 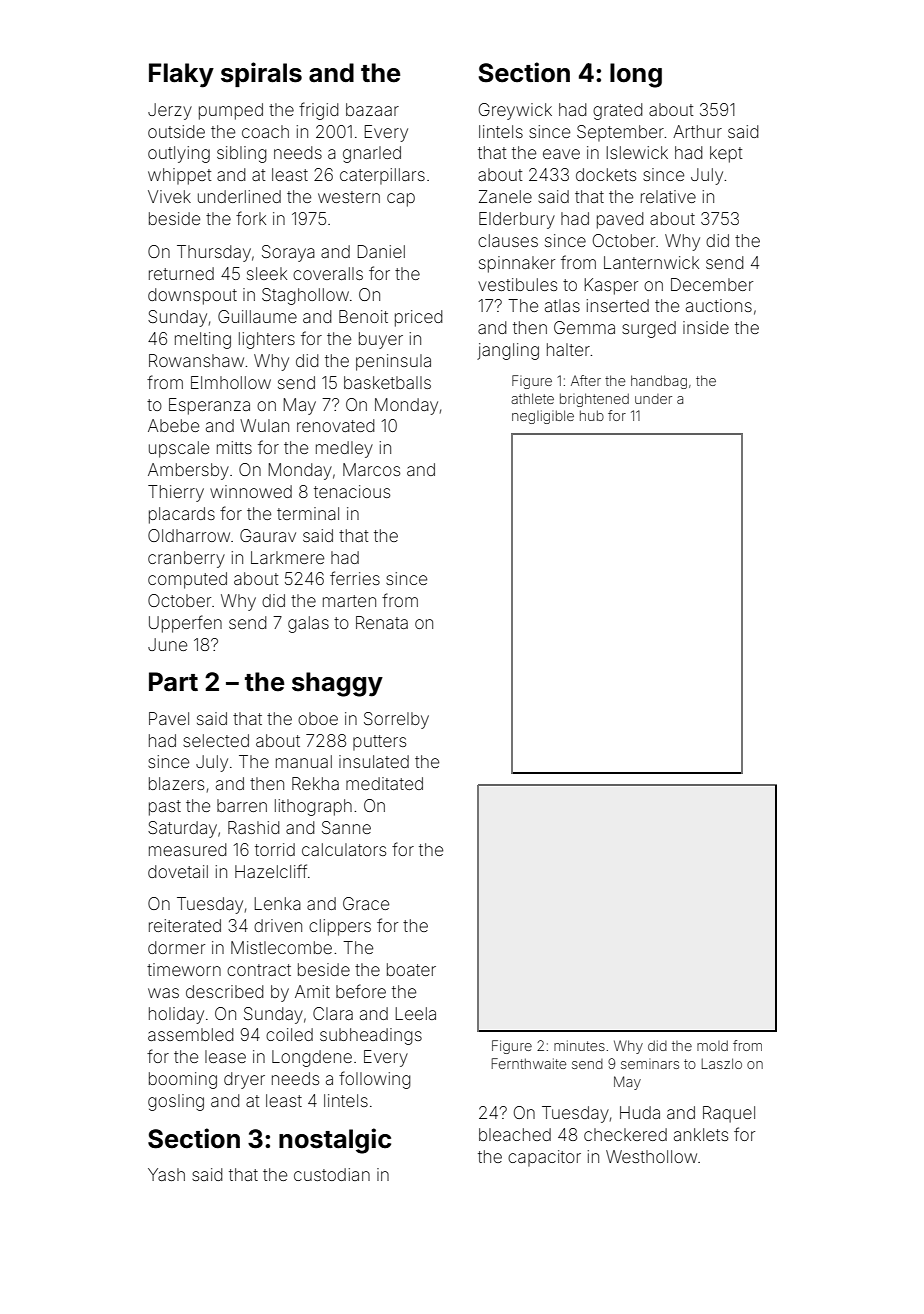 I want to click on lighters, so click(x=267, y=340).
